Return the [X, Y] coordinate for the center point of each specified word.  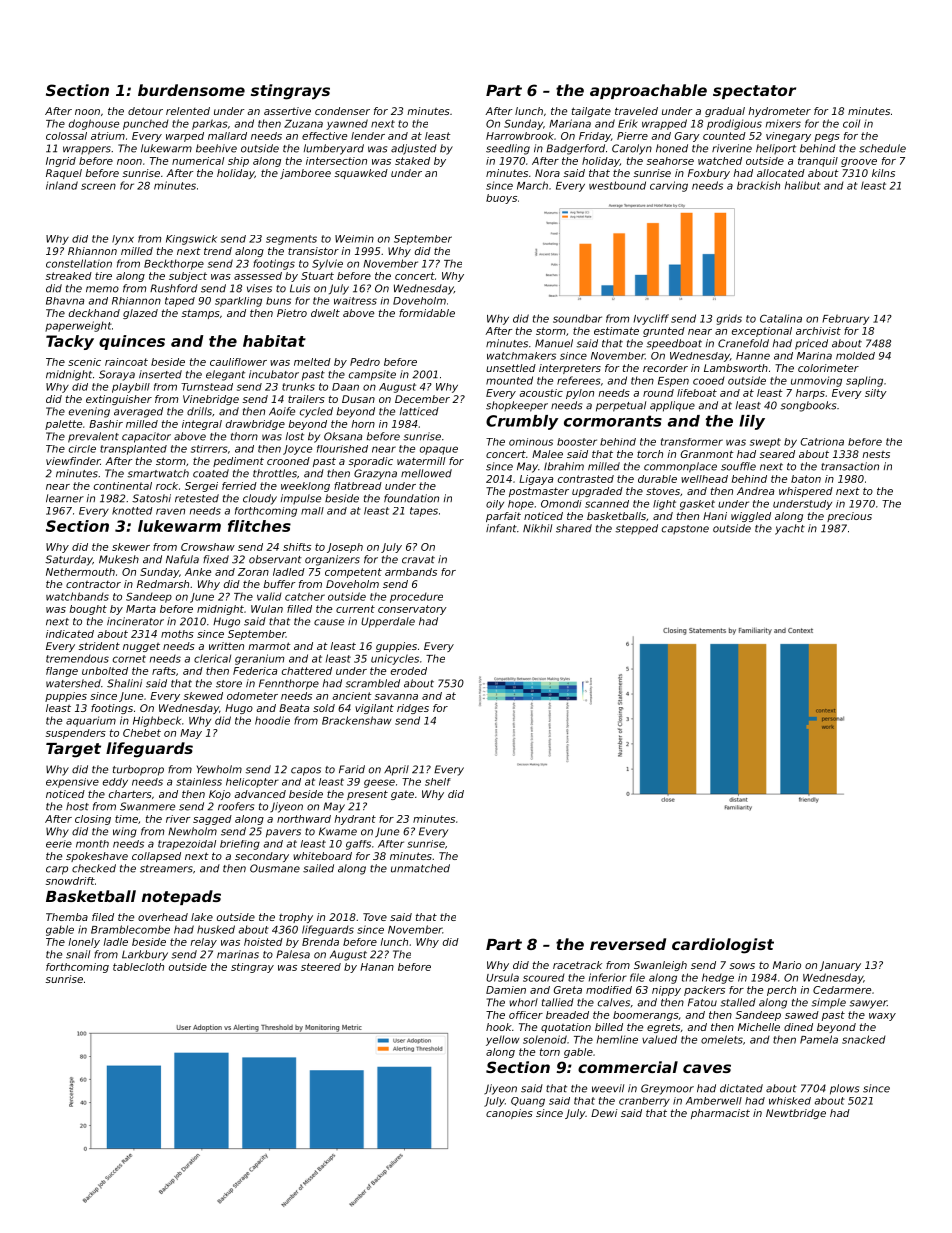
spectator [754, 92]
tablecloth [138, 967]
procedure [416, 597]
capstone [685, 529]
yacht [790, 529]
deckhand [94, 313]
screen [98, 186]
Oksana [343, 436]
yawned [347, 124]
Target [73, 750]
